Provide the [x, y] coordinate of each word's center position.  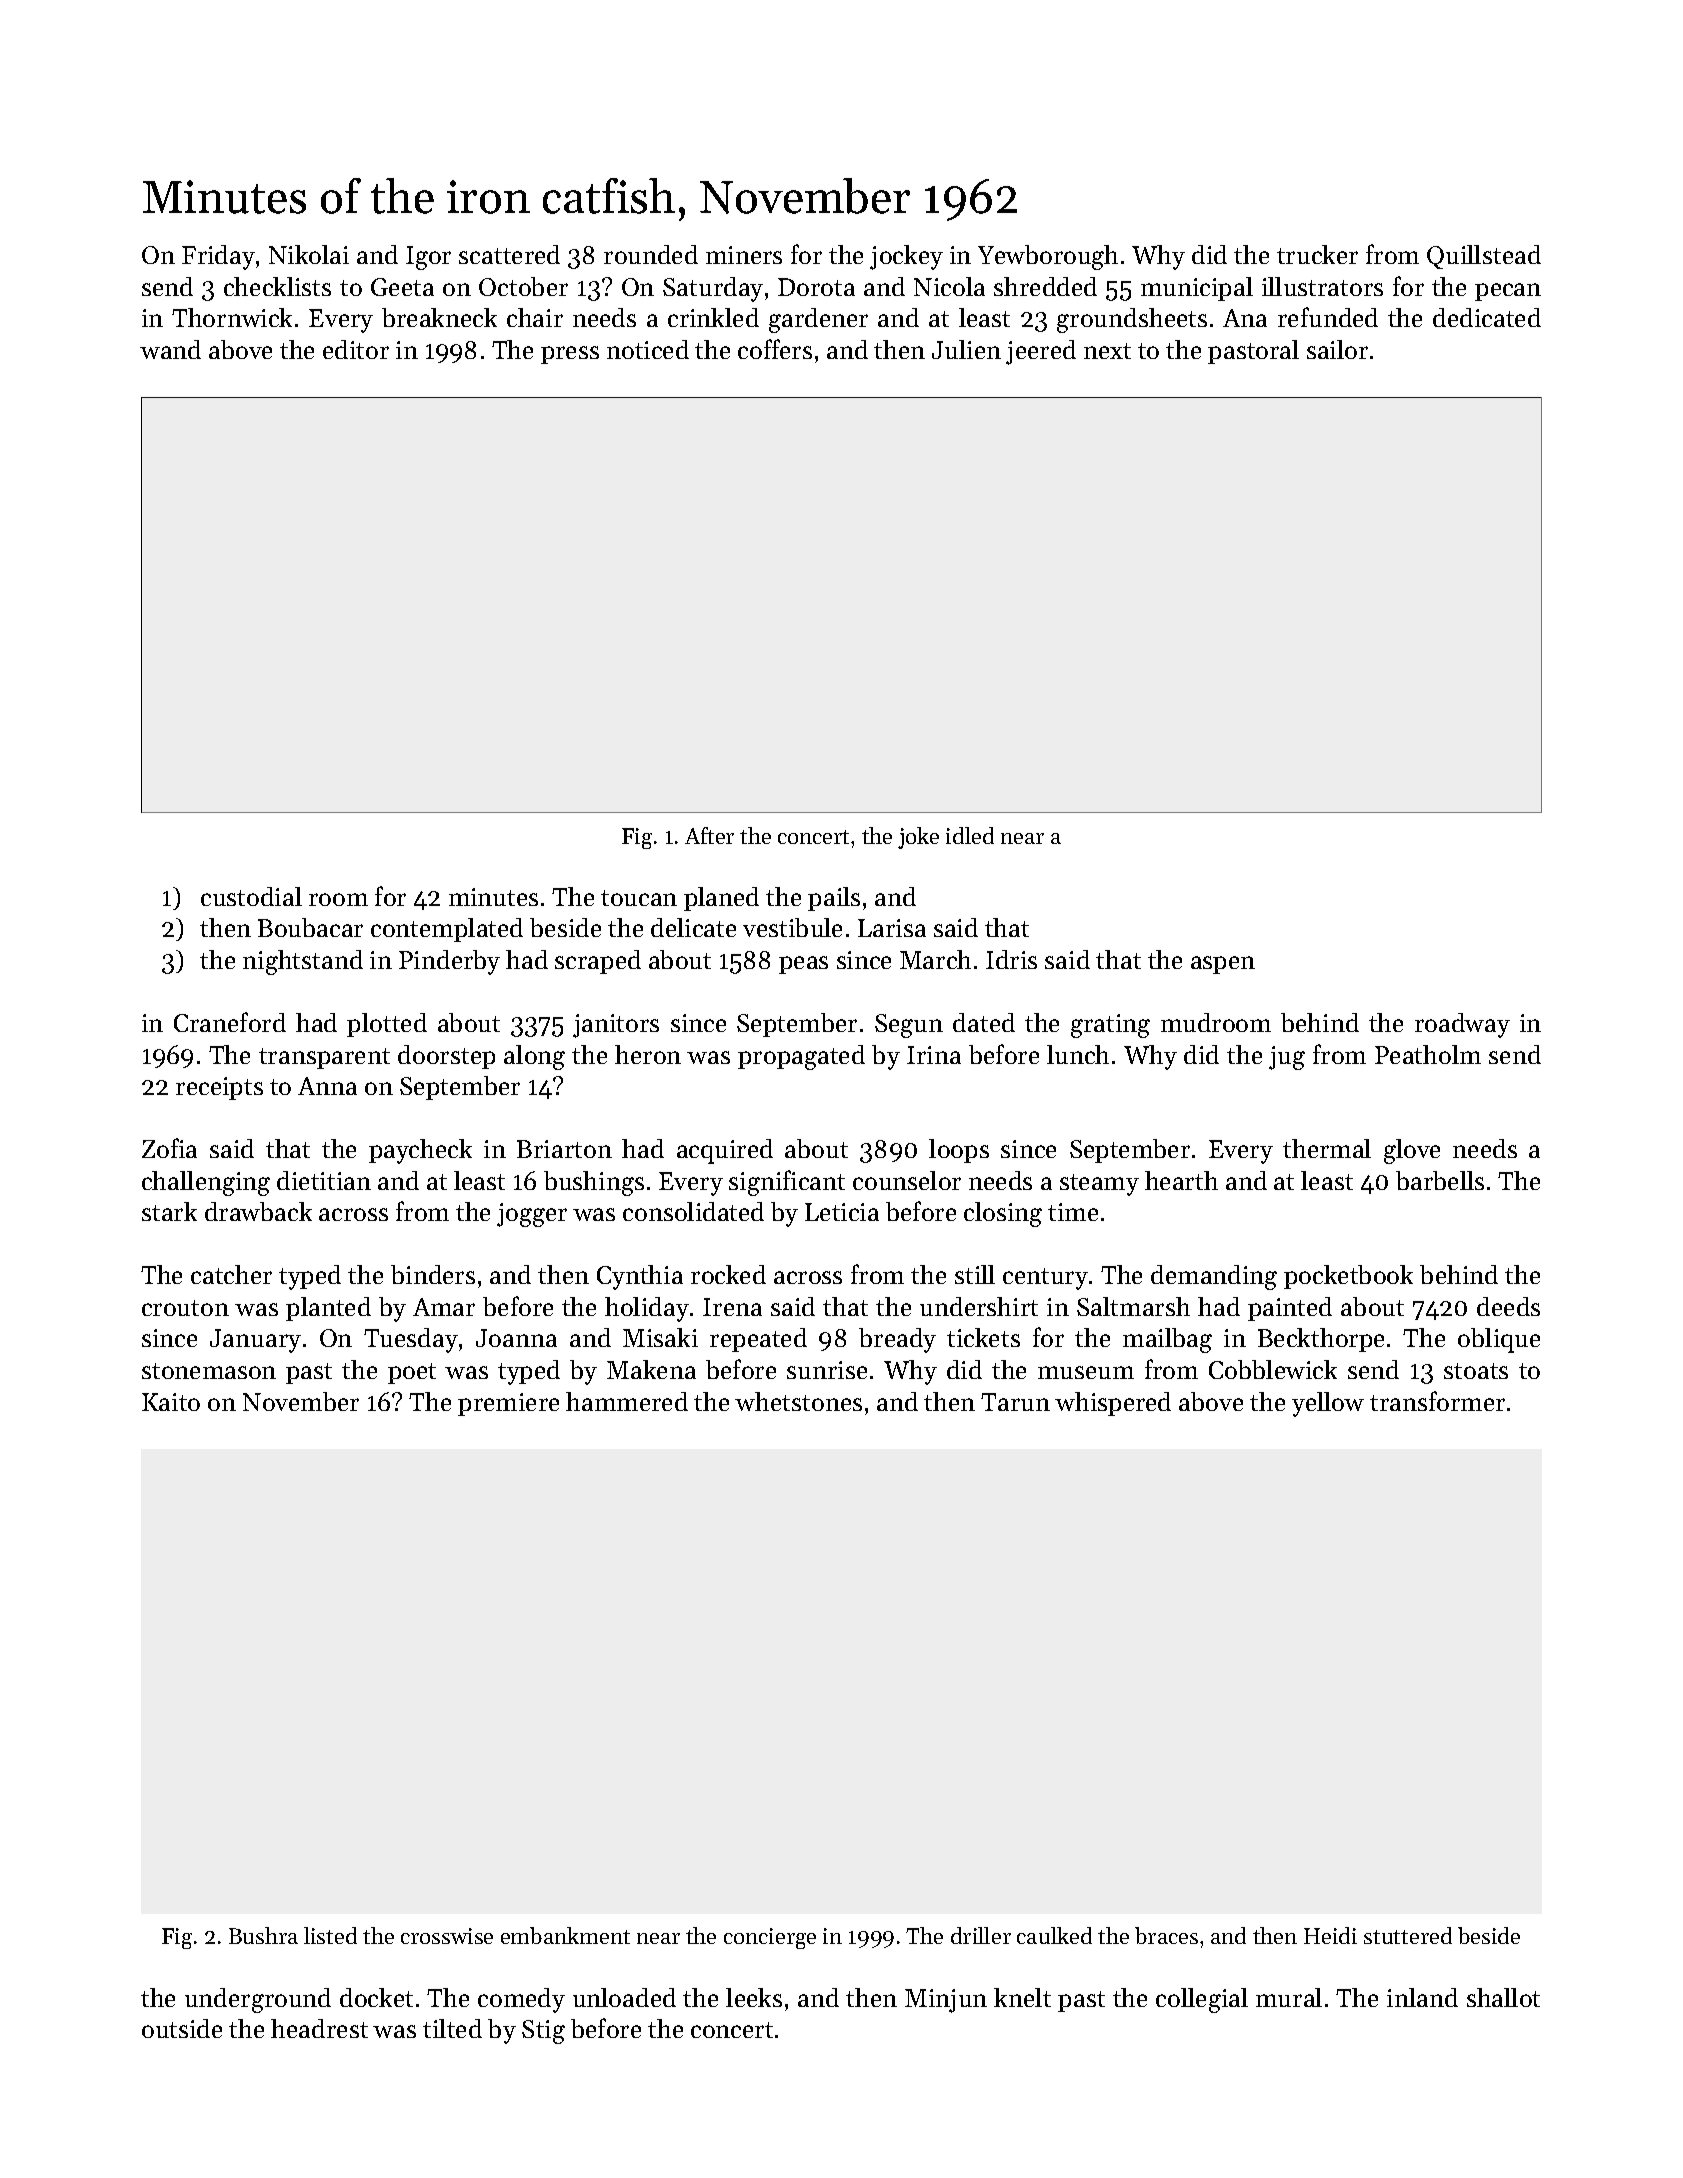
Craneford [230, 1022]
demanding [1214, 1277]
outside [182, 2028]
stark [169, 1211]
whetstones [798, 1401]
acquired [725, 1151]
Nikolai [309, 254]
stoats [1476, 1371]
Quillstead [1484, 257]
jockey [906, 257]
